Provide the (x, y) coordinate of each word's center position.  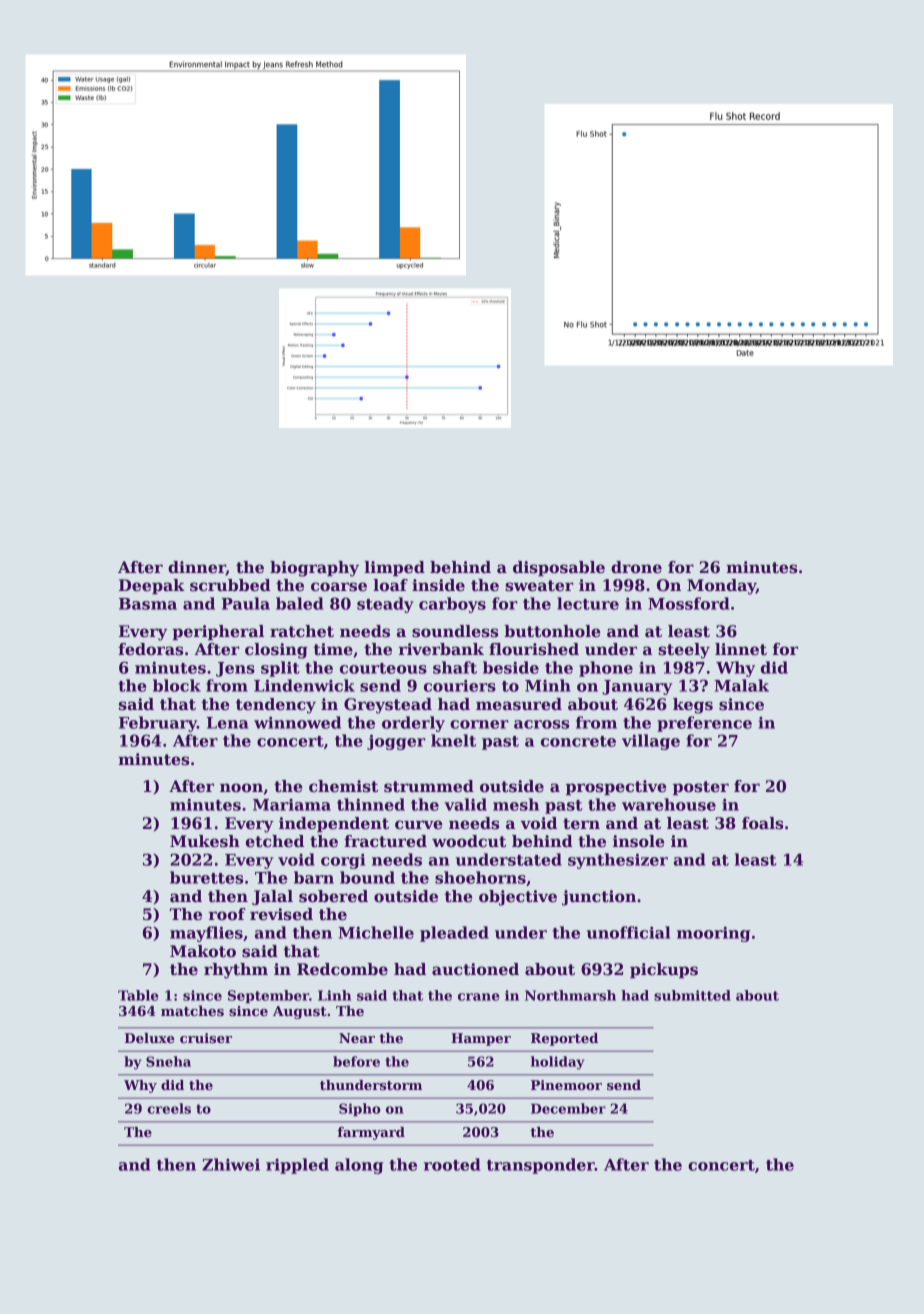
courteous (383, 668)
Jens (235, 669)
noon (241, 788)
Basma (148, 604)
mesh (516, 804)
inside (438, 585)
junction (599, 898)
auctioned (475, 969)
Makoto (203, 951)
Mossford (688, 603)
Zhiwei (231, 1164)
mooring (713, 934)
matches (192, 1010)
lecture (588, 603)
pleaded (454, 934)
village (651, 742)
